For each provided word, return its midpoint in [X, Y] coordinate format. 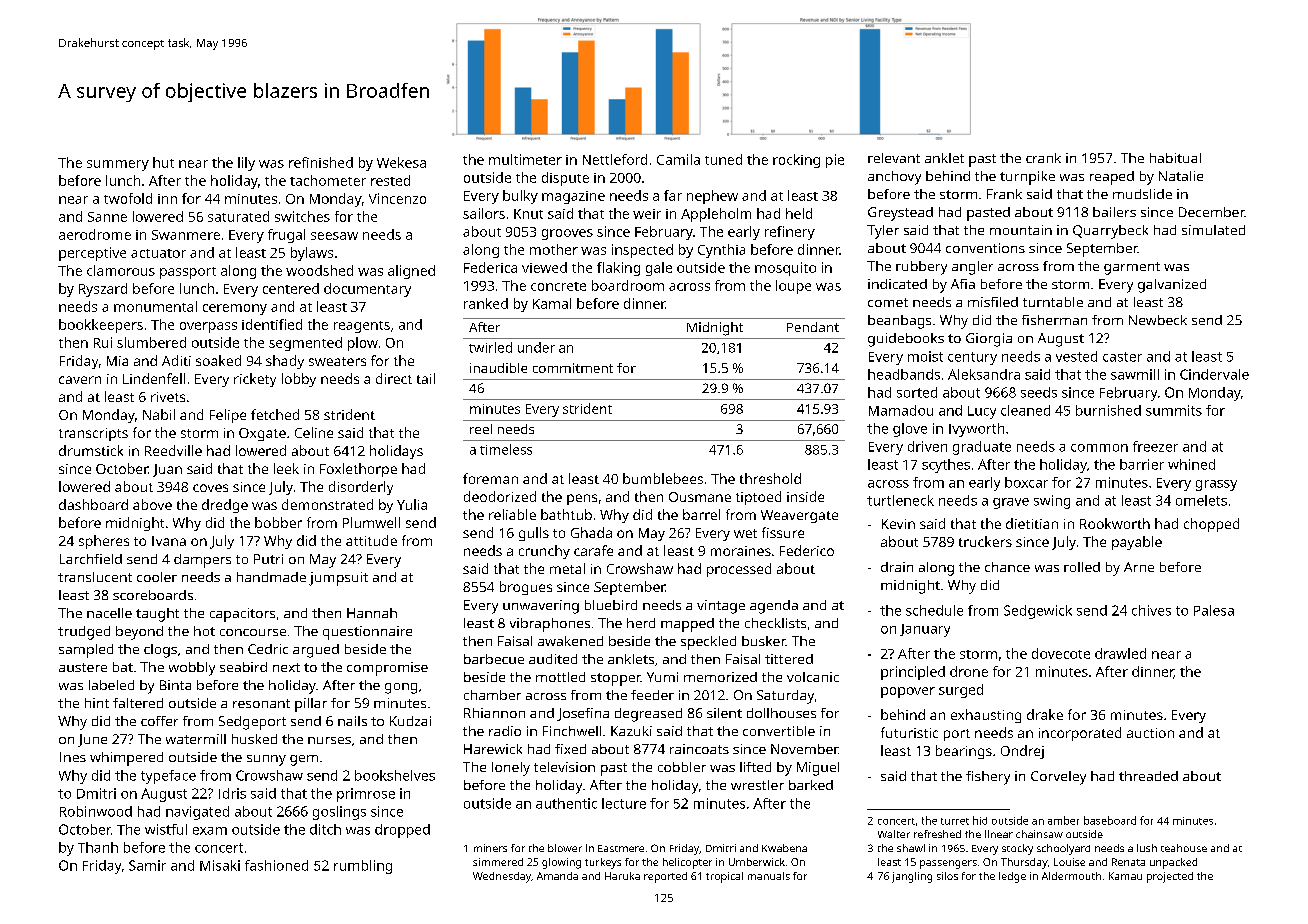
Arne [1139, 567]
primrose [366, 795]
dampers [202, 561]
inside [805, 496]
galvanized [1172, 286]
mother [554, 249]
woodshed [319, 270]
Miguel [818, 769]
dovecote [1061, 653]
